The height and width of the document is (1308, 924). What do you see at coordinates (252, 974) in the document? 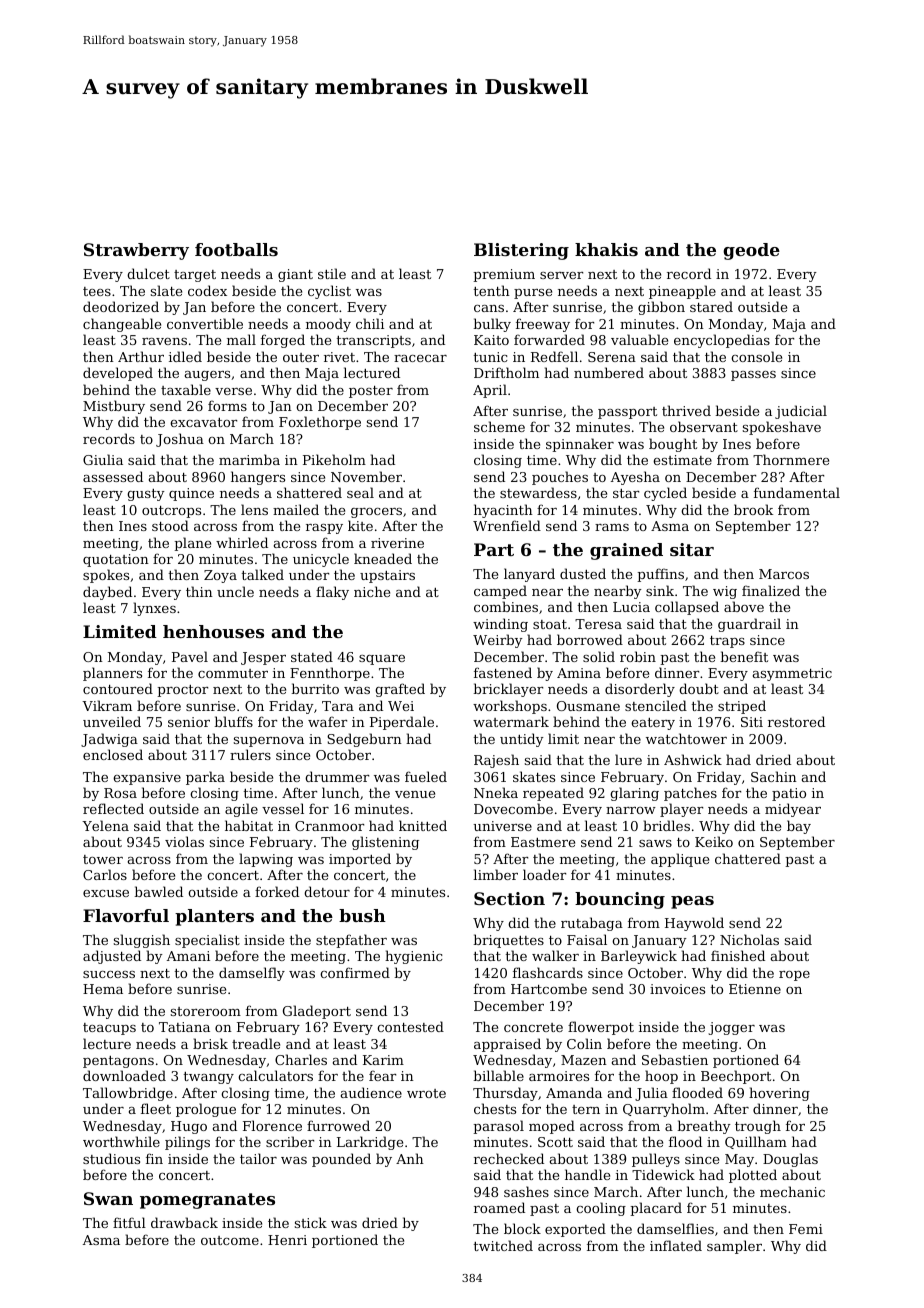
I see `damselfly` at bounding box center [252, 974].
